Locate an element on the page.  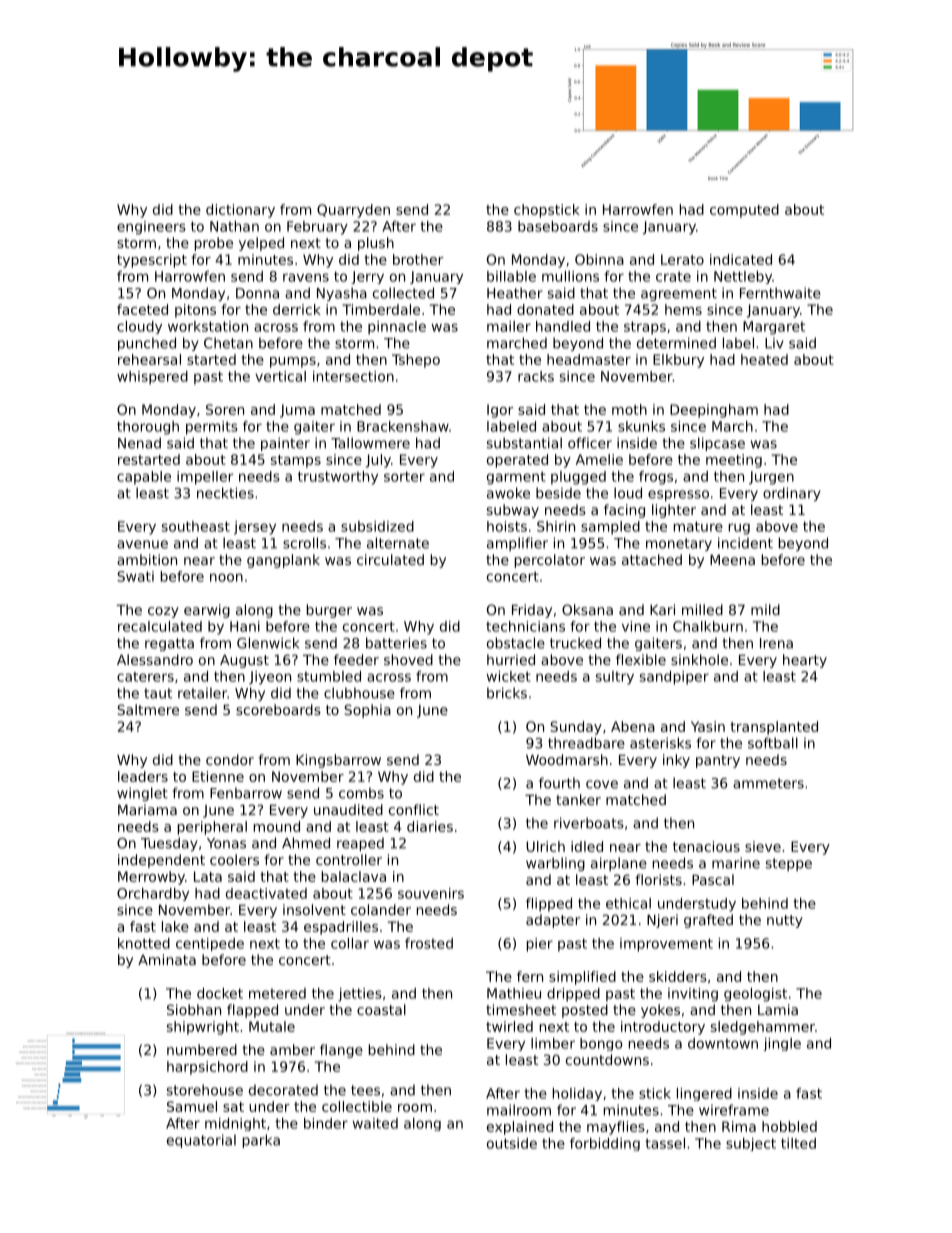
computed is located at coordinates (744, 211).
